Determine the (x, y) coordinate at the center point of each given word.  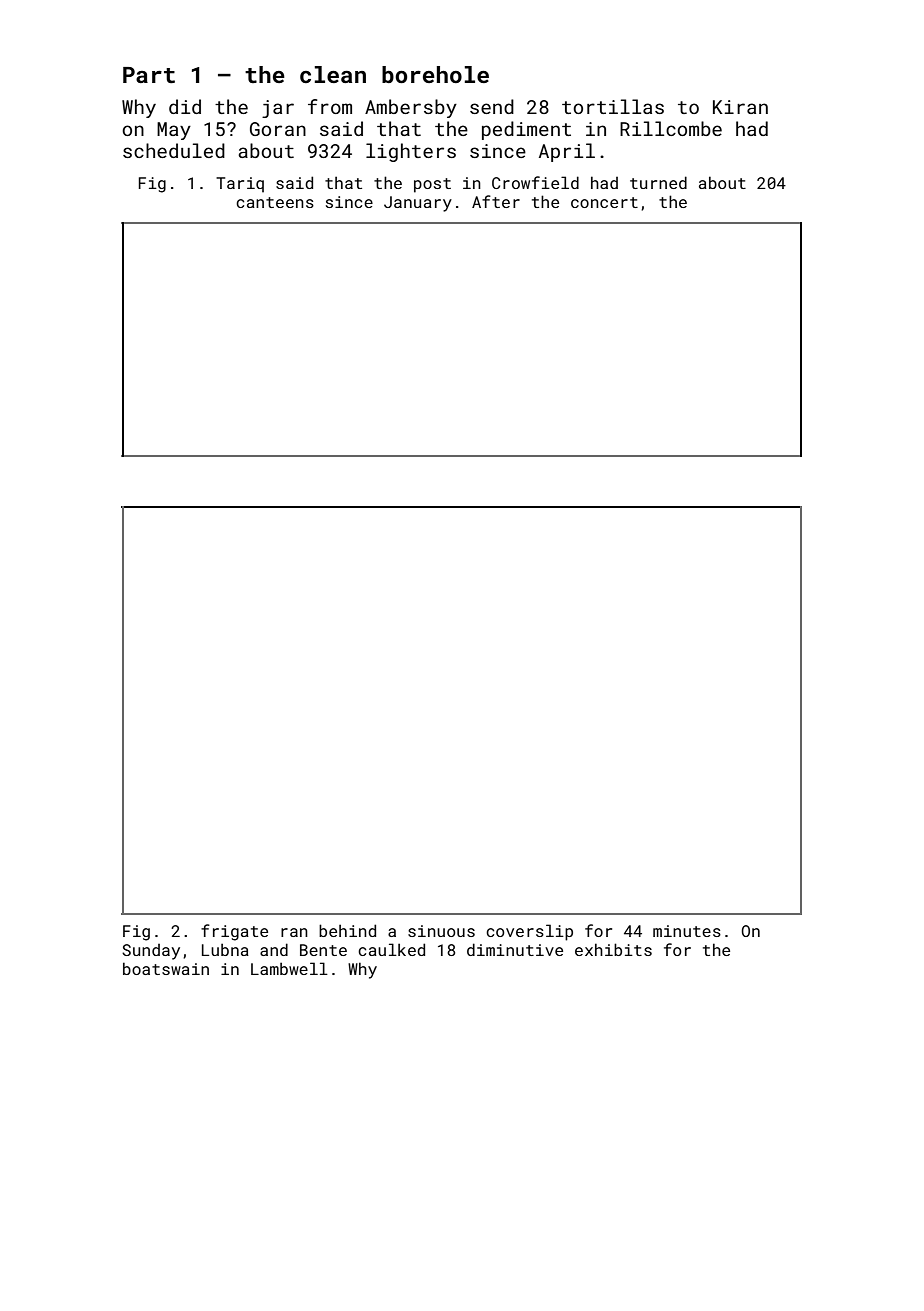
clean (333, 74)
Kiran (740, 107)
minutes (687, 931)
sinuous (441, 931)
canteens (275, 202)
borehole (435, 74)
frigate (234, 932)
